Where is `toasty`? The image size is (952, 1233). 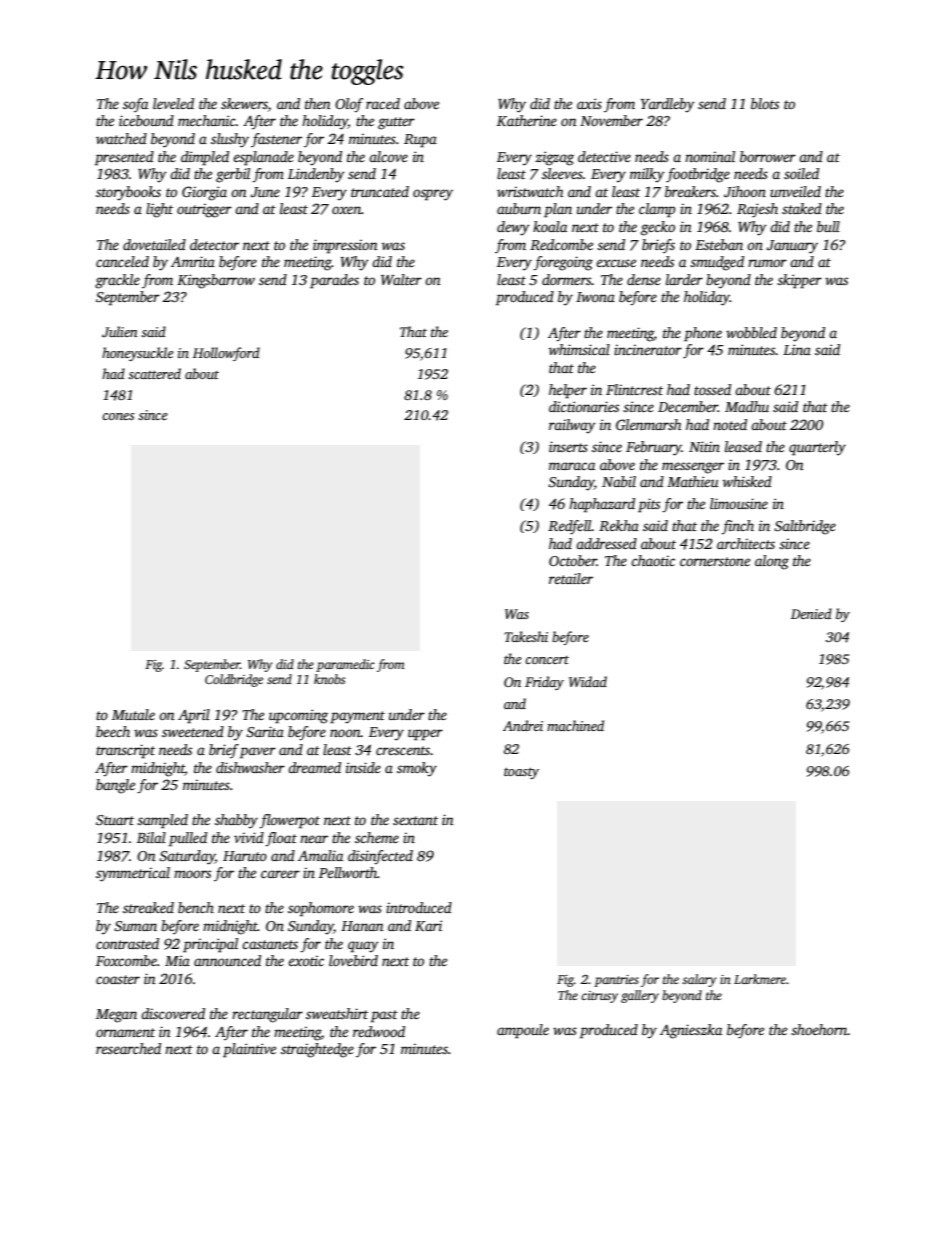 toasty is located at coordinates (521, 773).
